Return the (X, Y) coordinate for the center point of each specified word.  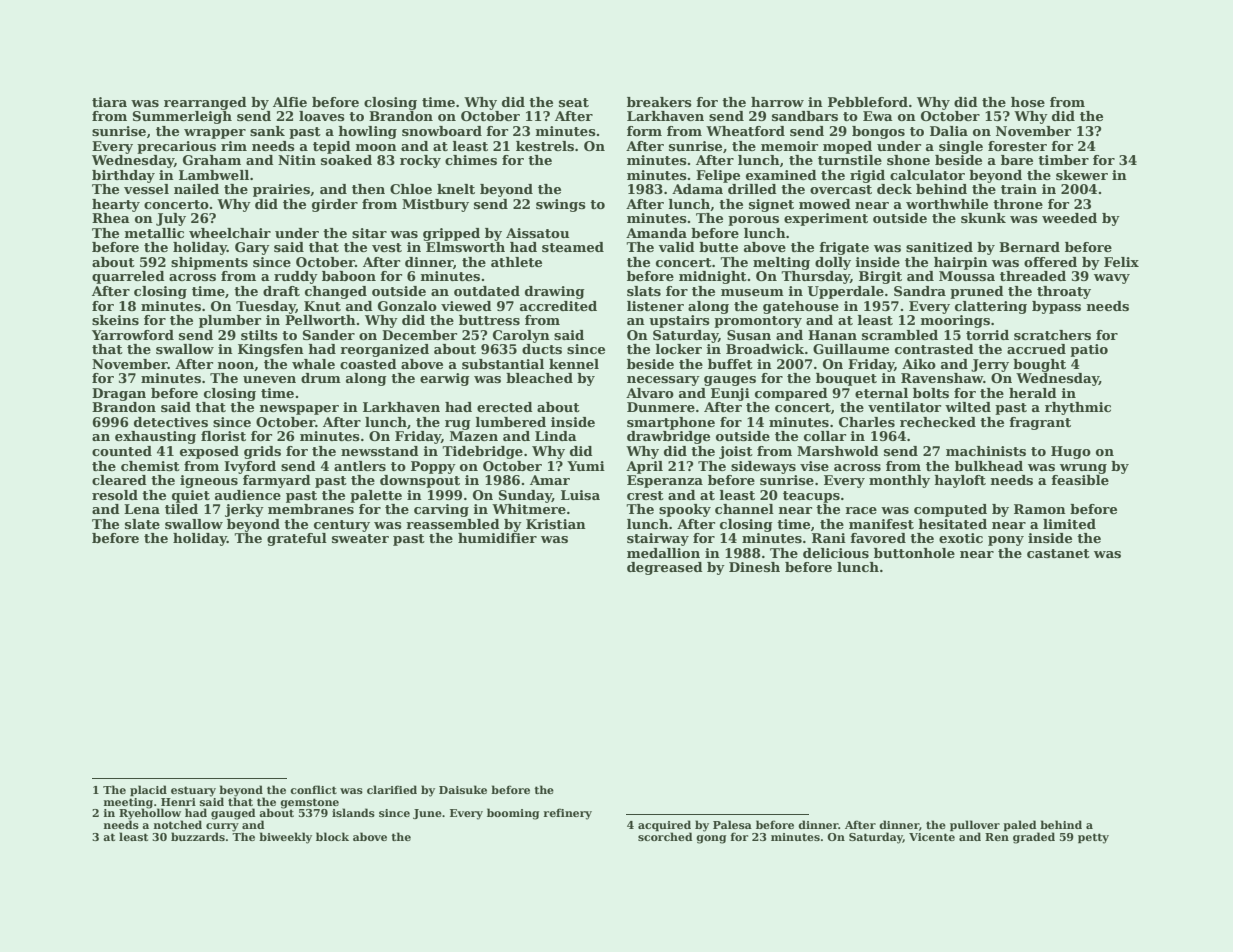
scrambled (900, 335)
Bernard (1029, 247)
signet (771, 205)
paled (1020, 825)
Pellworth (320, 320)
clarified (392, 789)
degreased (665, 568)
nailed (196, 189)
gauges (730, 381)
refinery (568, 814)
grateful (297, 539)
